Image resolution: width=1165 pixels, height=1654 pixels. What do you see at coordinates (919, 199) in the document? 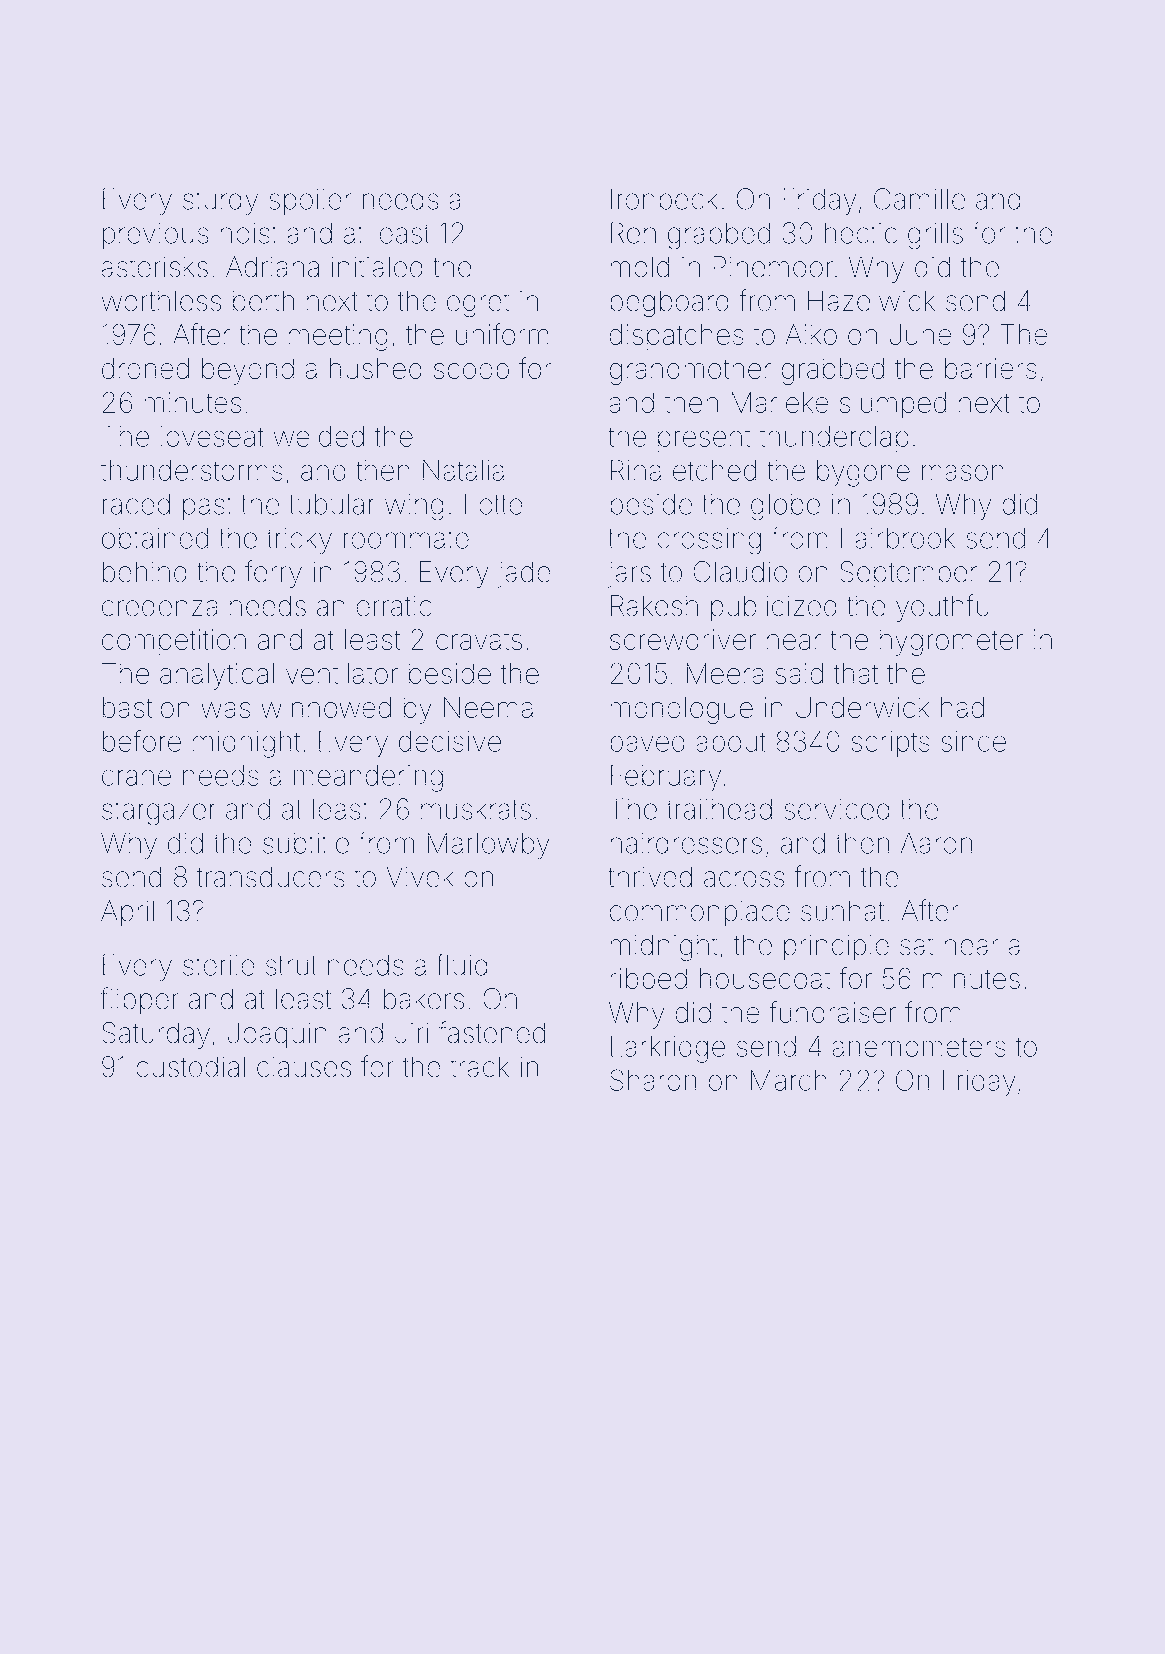
I see `Camille` at bounding box center [919, 199].
